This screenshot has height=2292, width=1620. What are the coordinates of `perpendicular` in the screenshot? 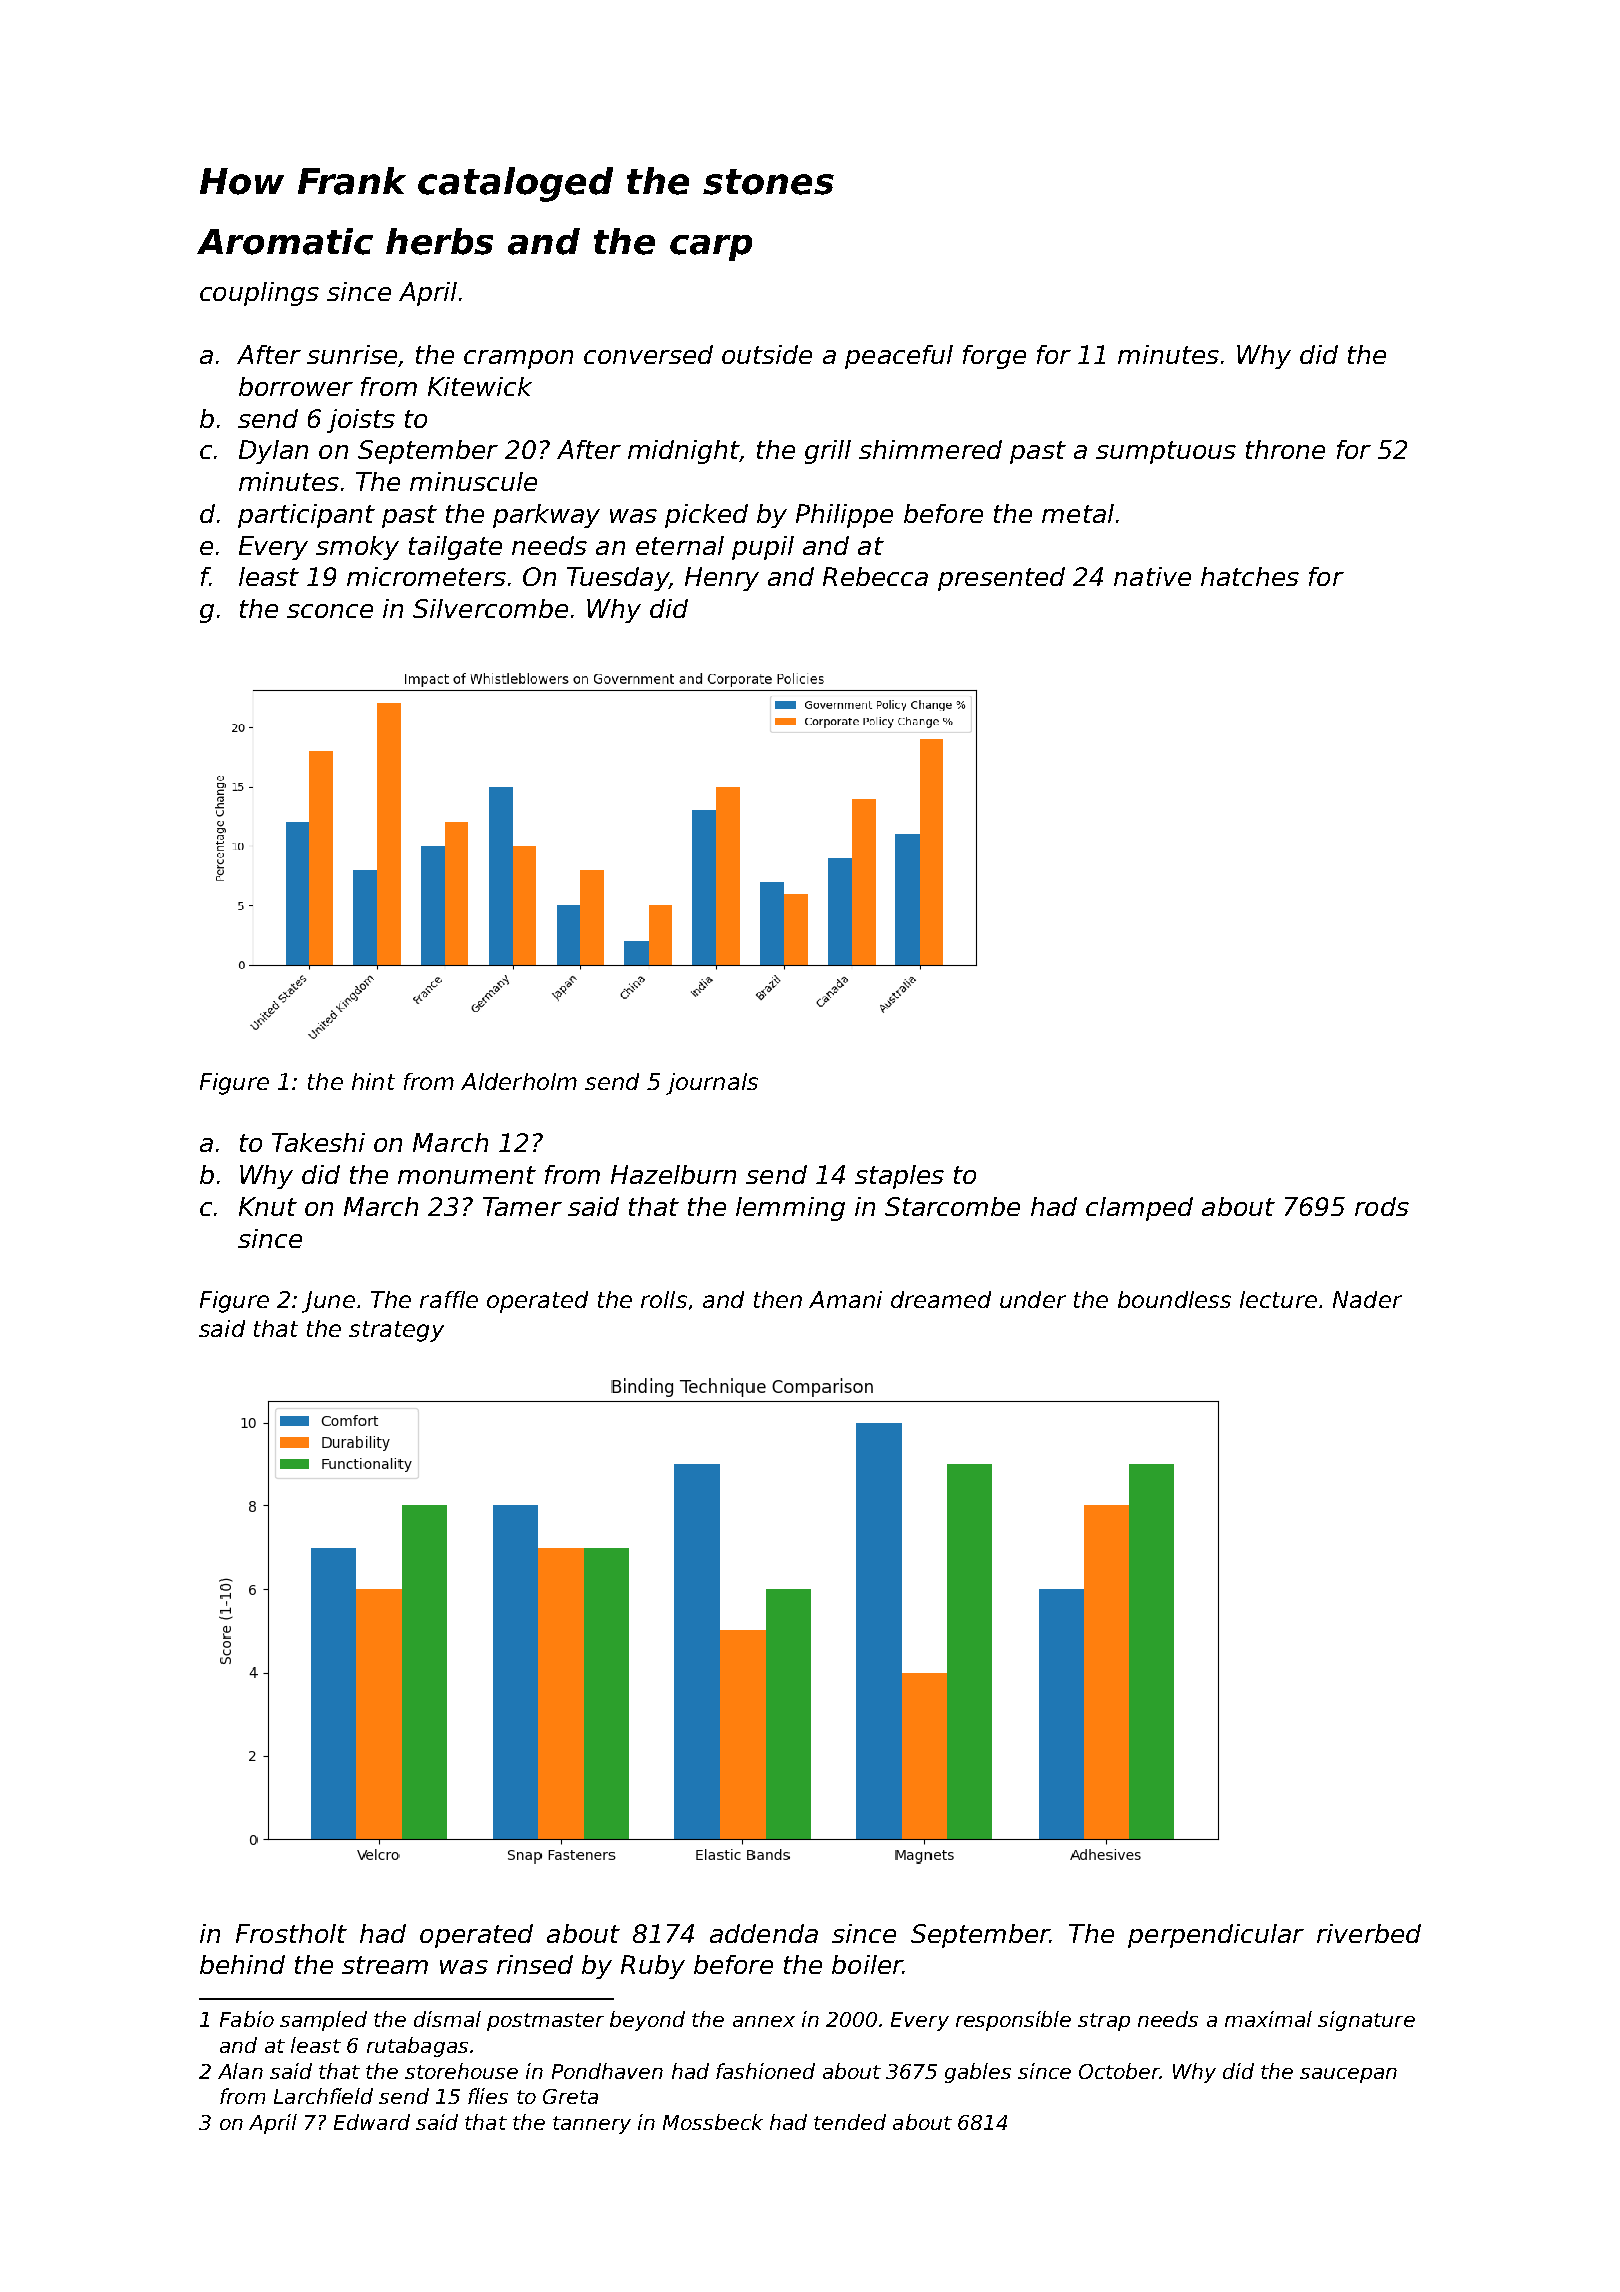 It's located at (1216, 1936).
